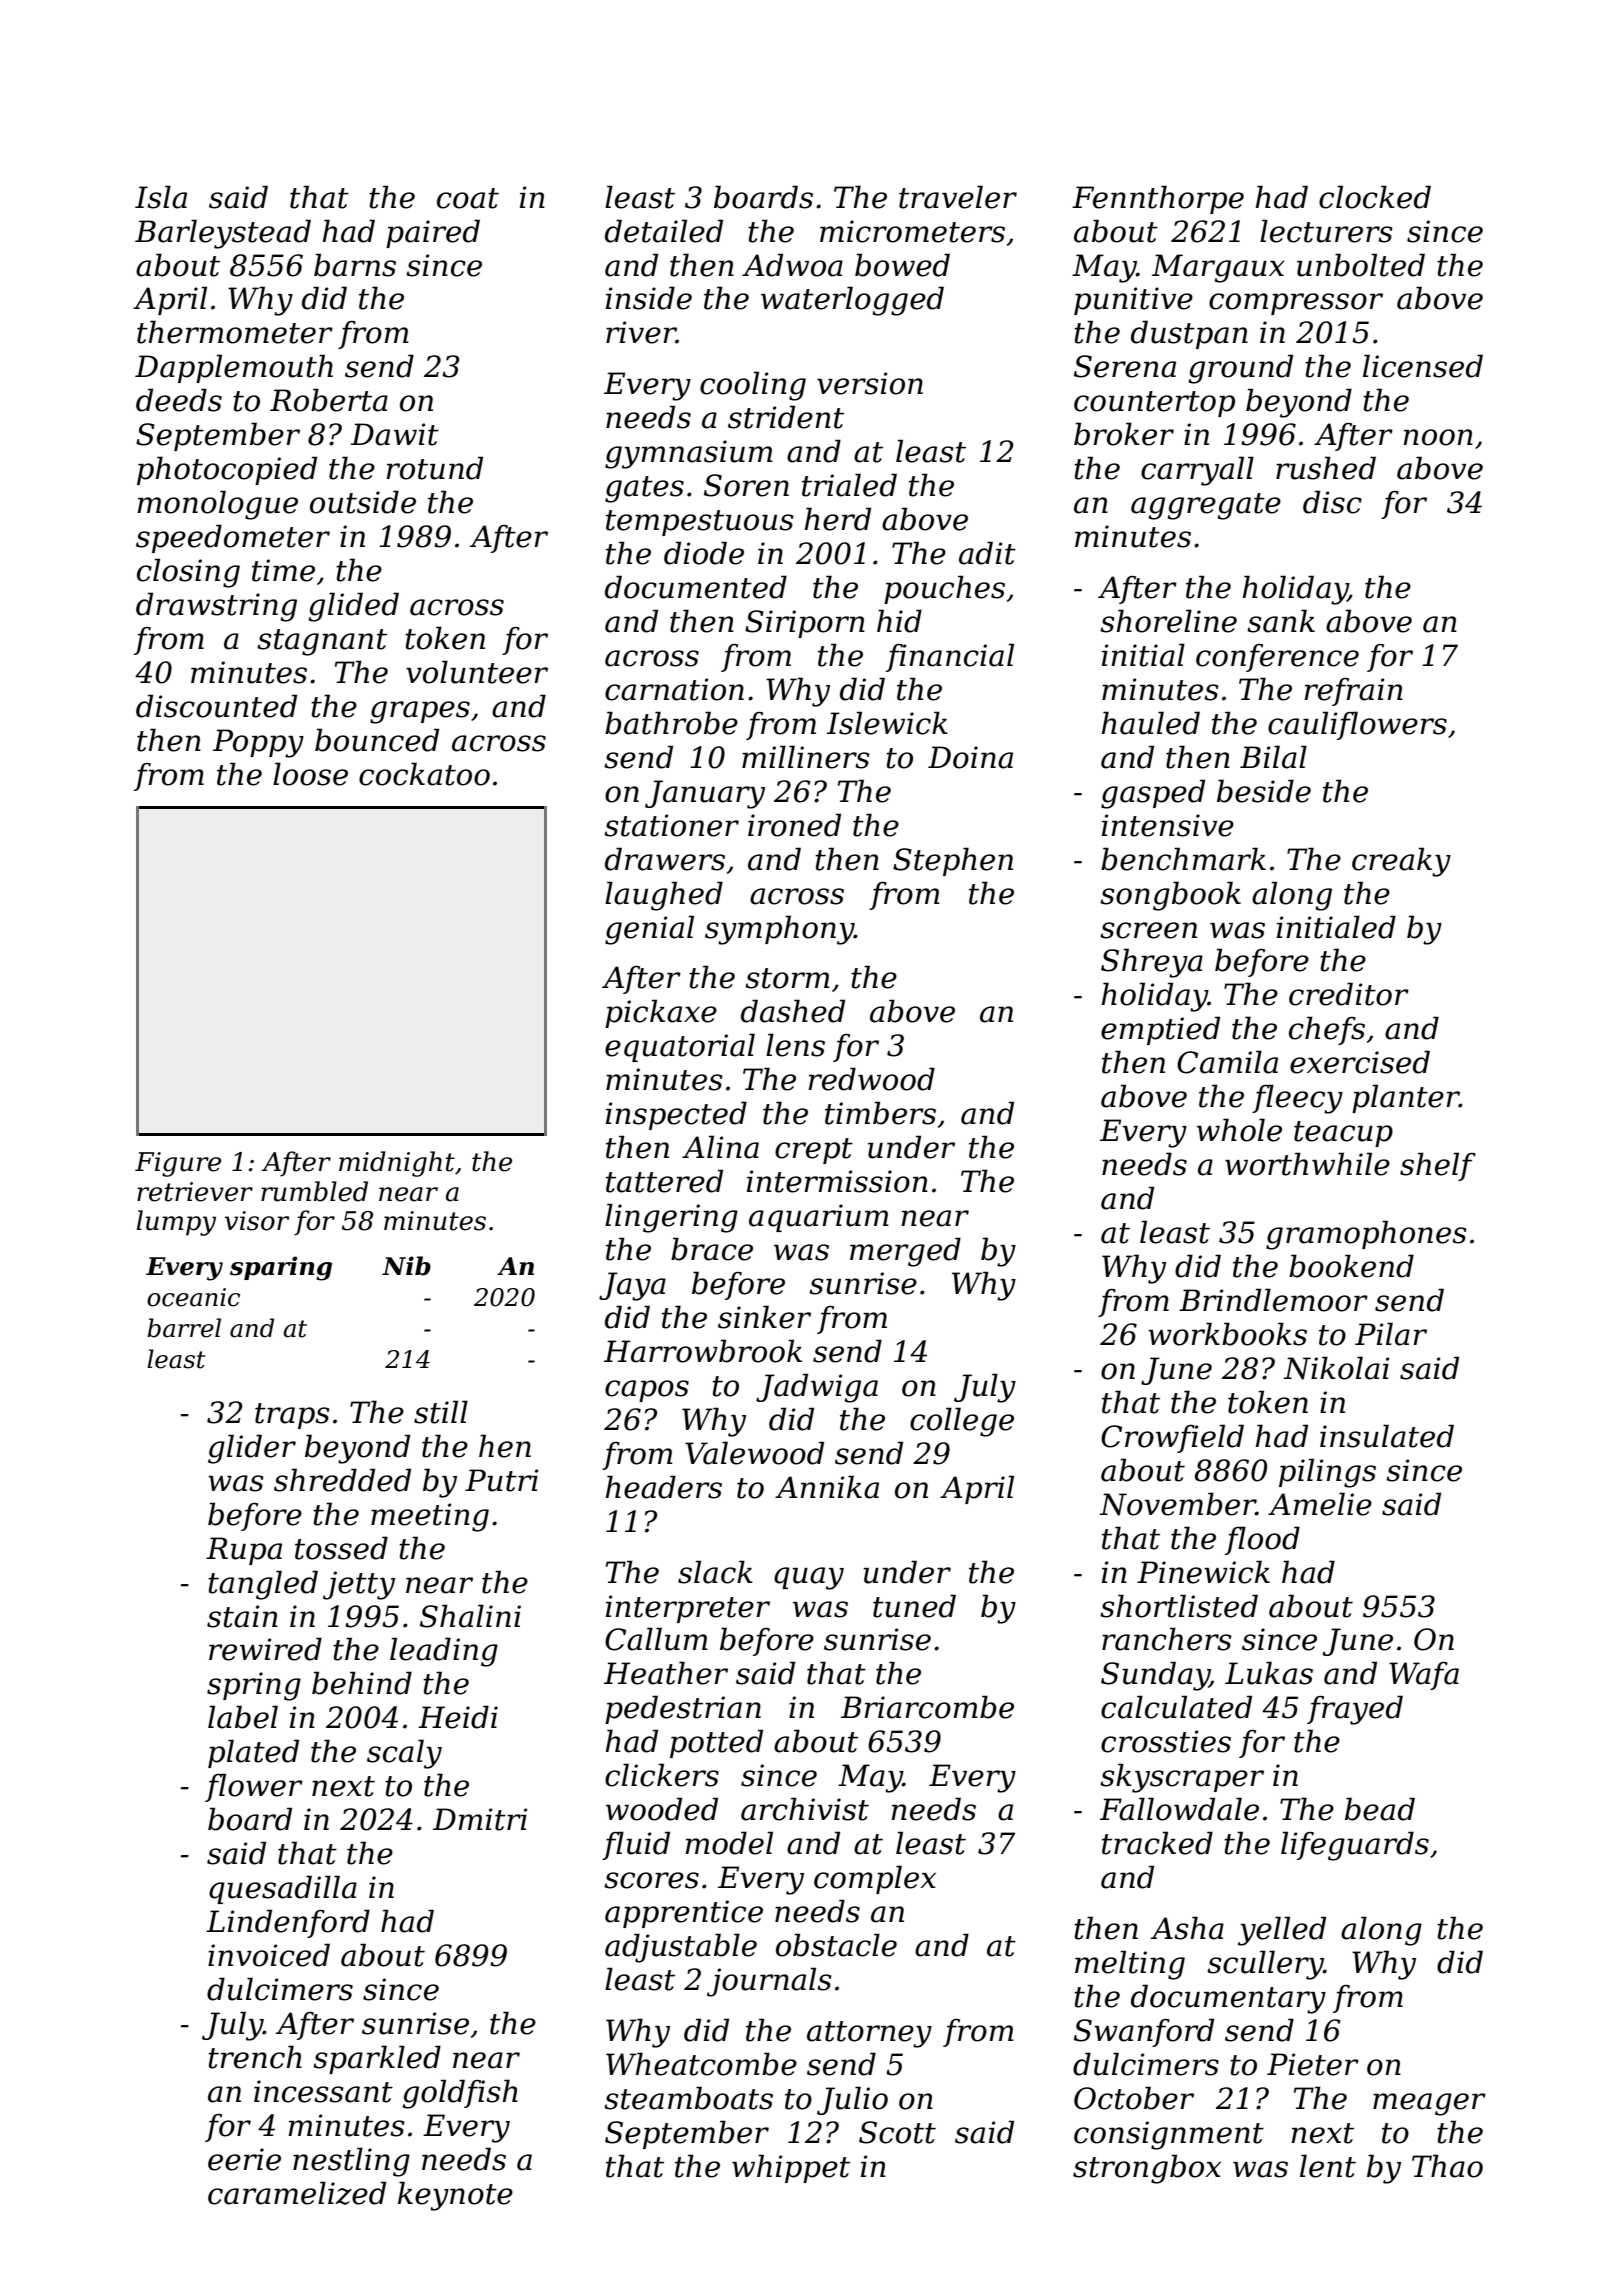  What do you see at coordinates (1273, 757) in the document?
I see `Bilal` at bounding box center [1273, 757].
